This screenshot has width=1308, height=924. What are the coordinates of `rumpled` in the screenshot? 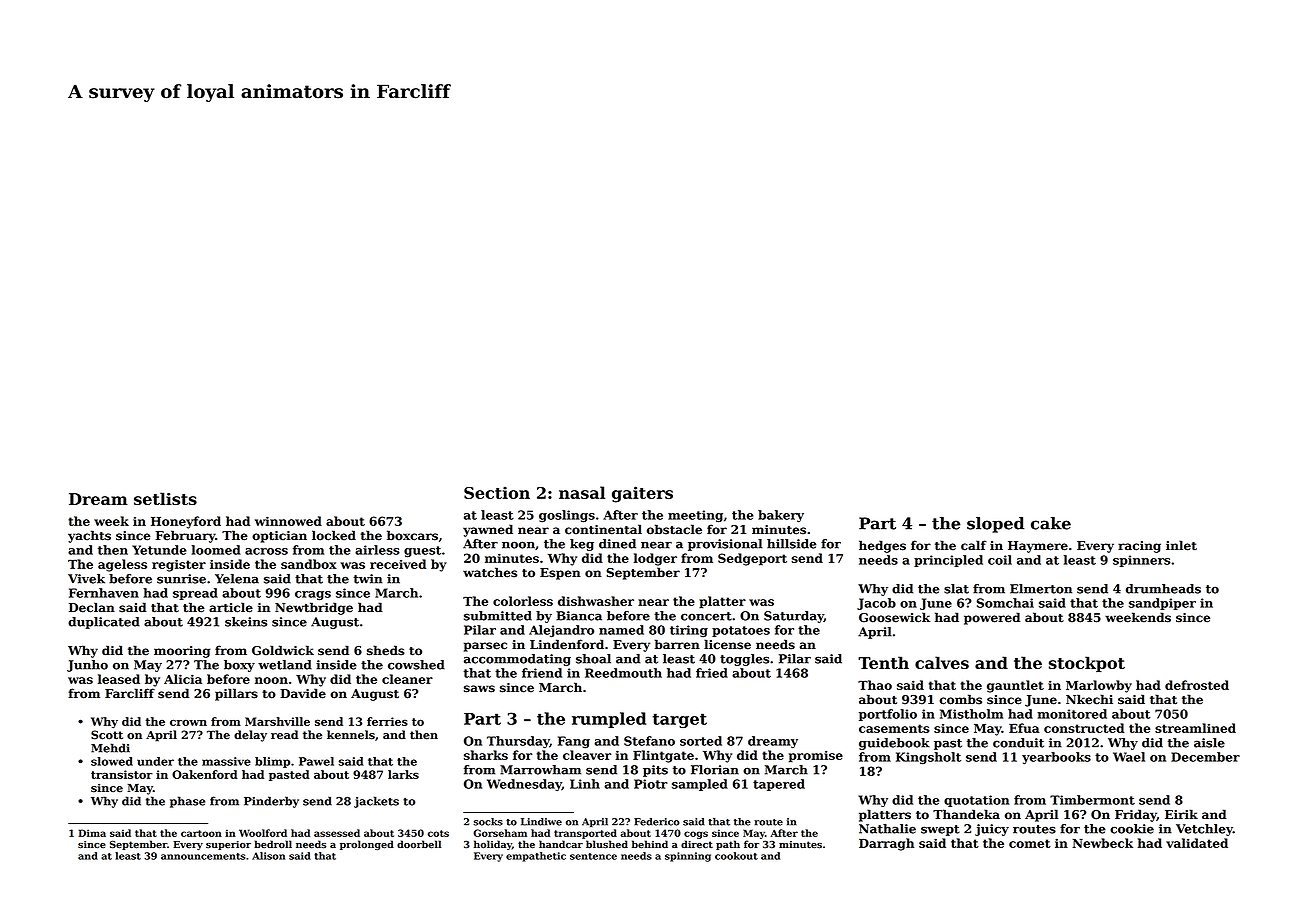 It's located at (609, 720).
